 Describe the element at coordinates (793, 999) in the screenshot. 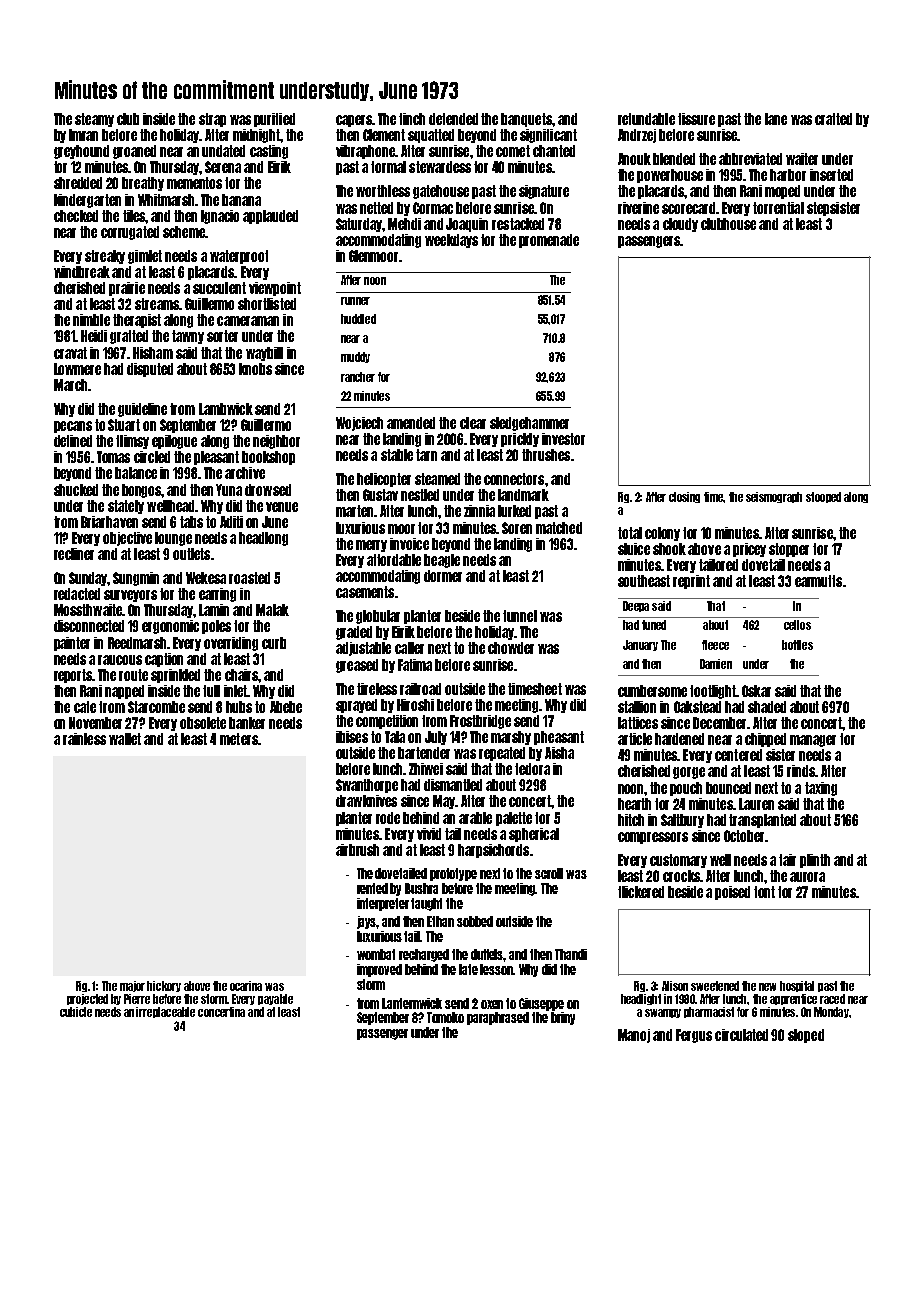

I see `apprentice` at that location.
